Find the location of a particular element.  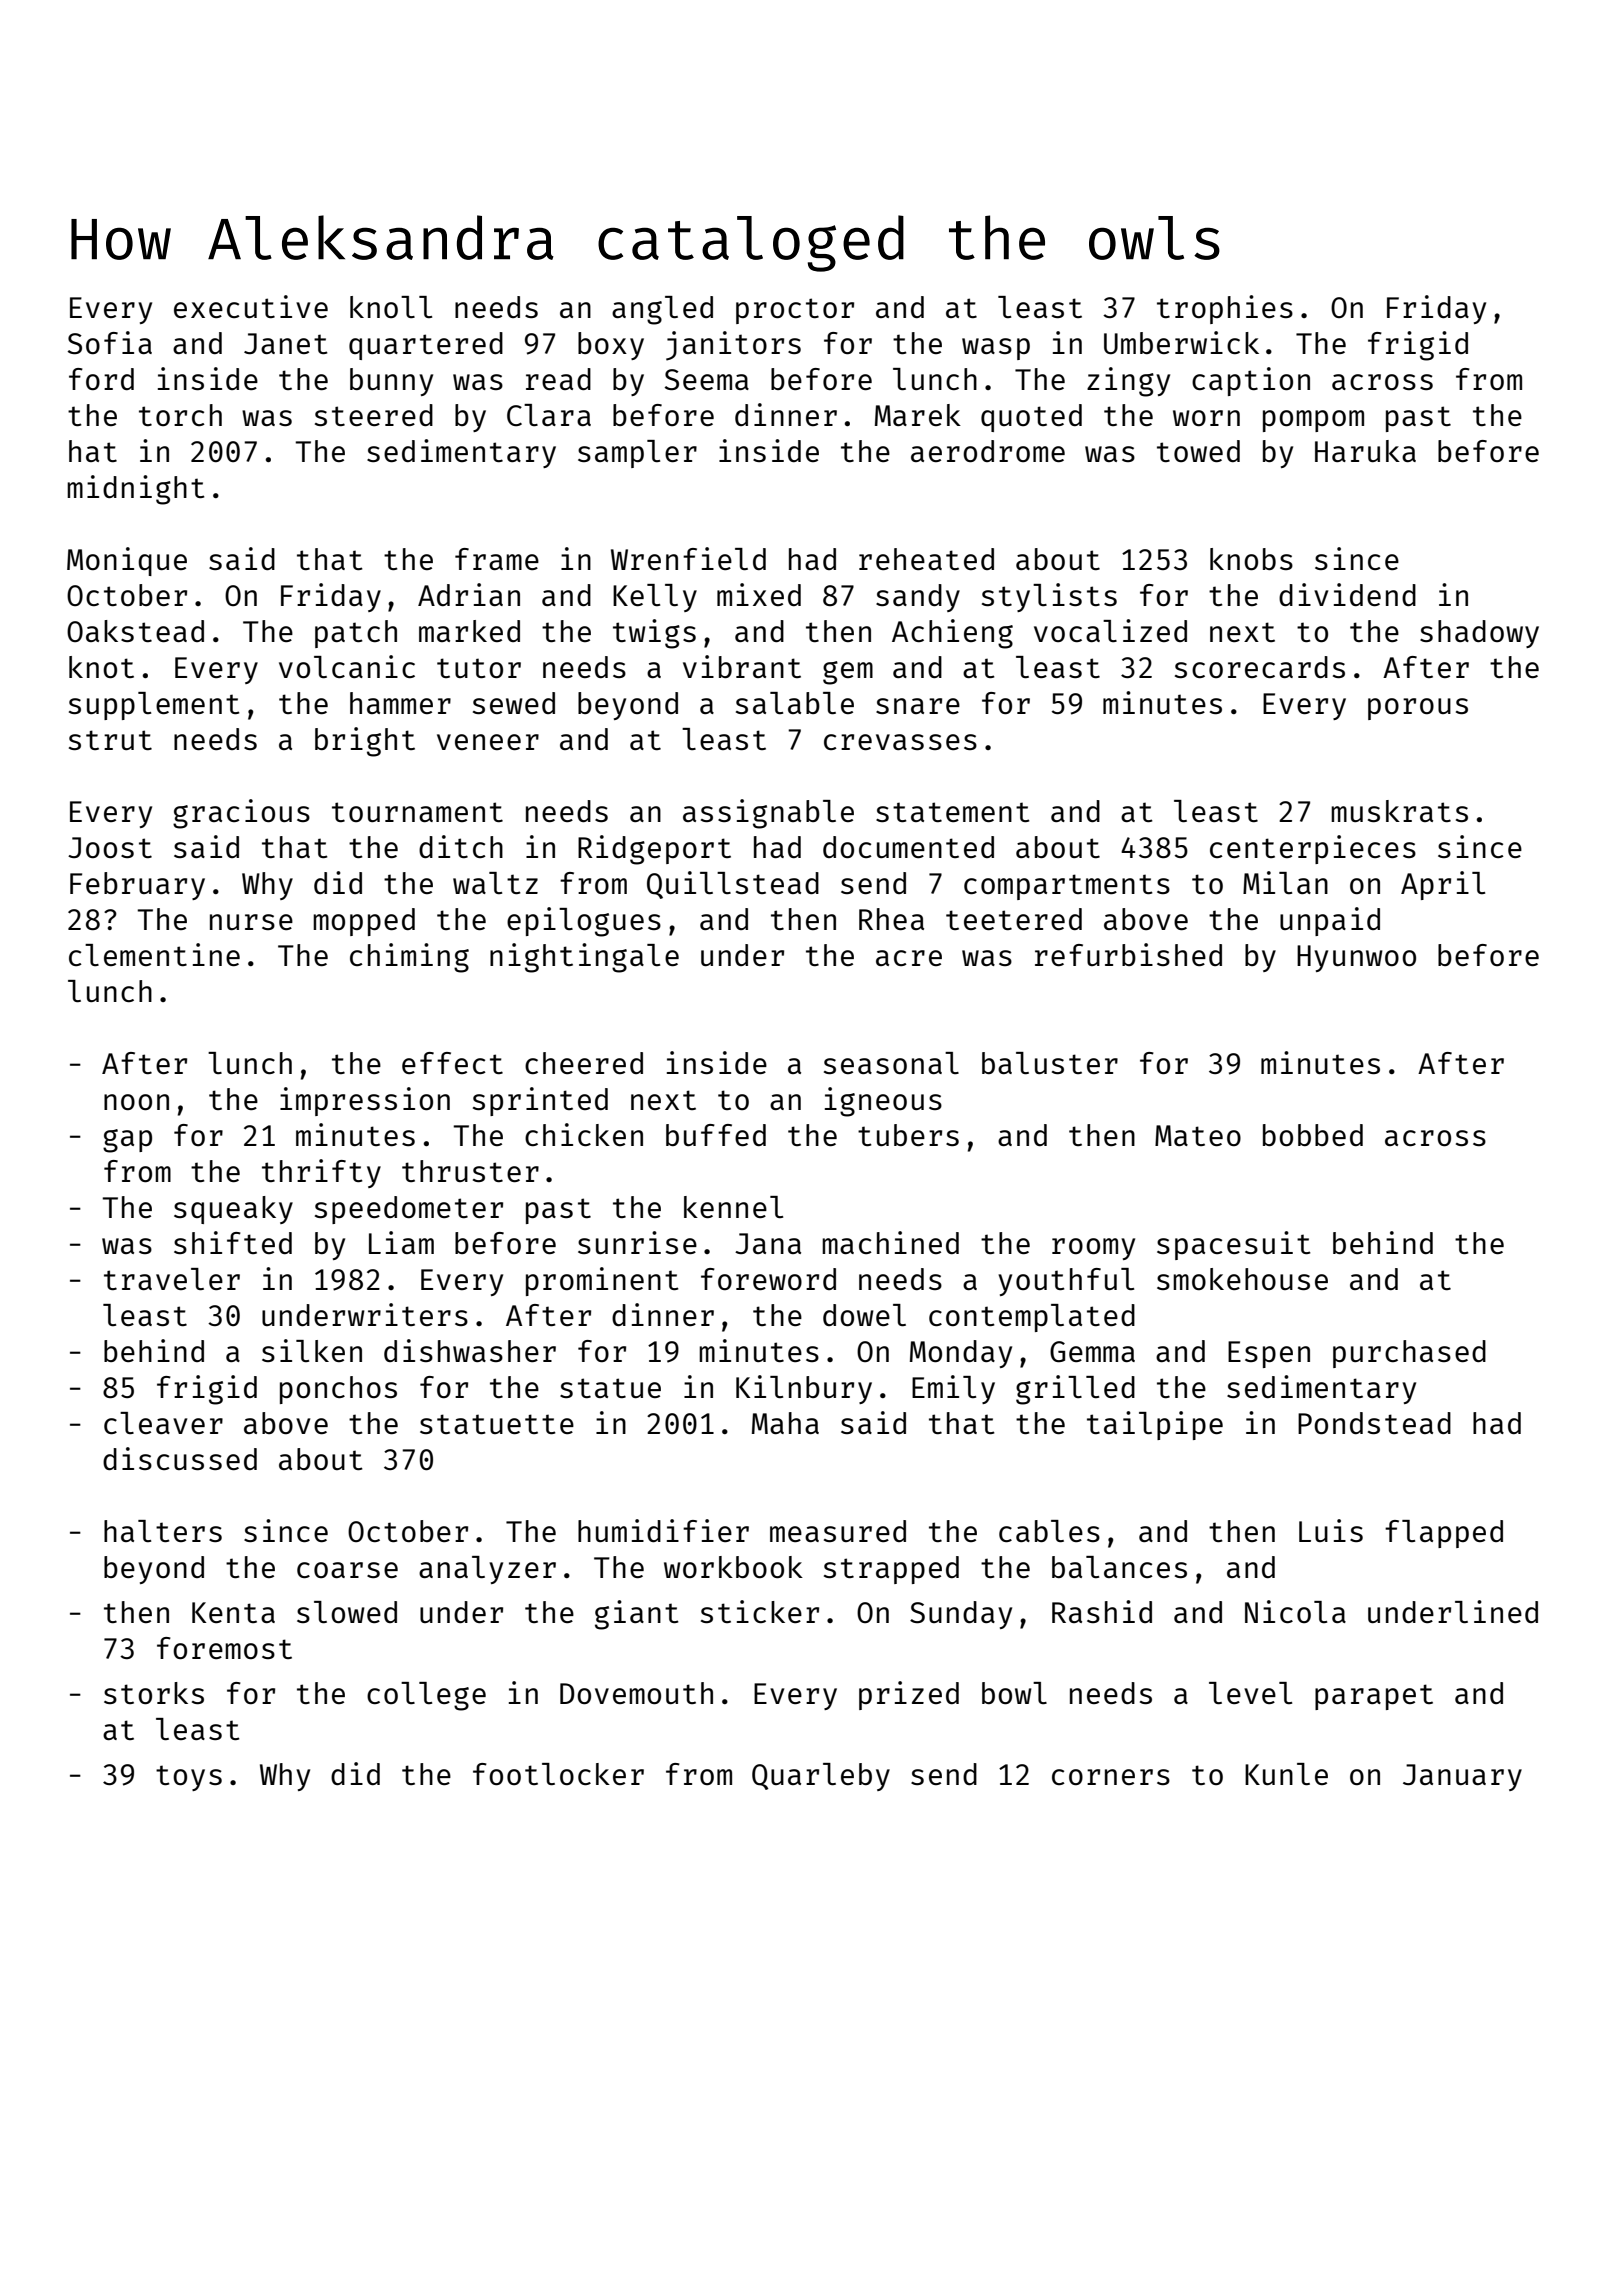

steered is located at coordinates (374, 415).
